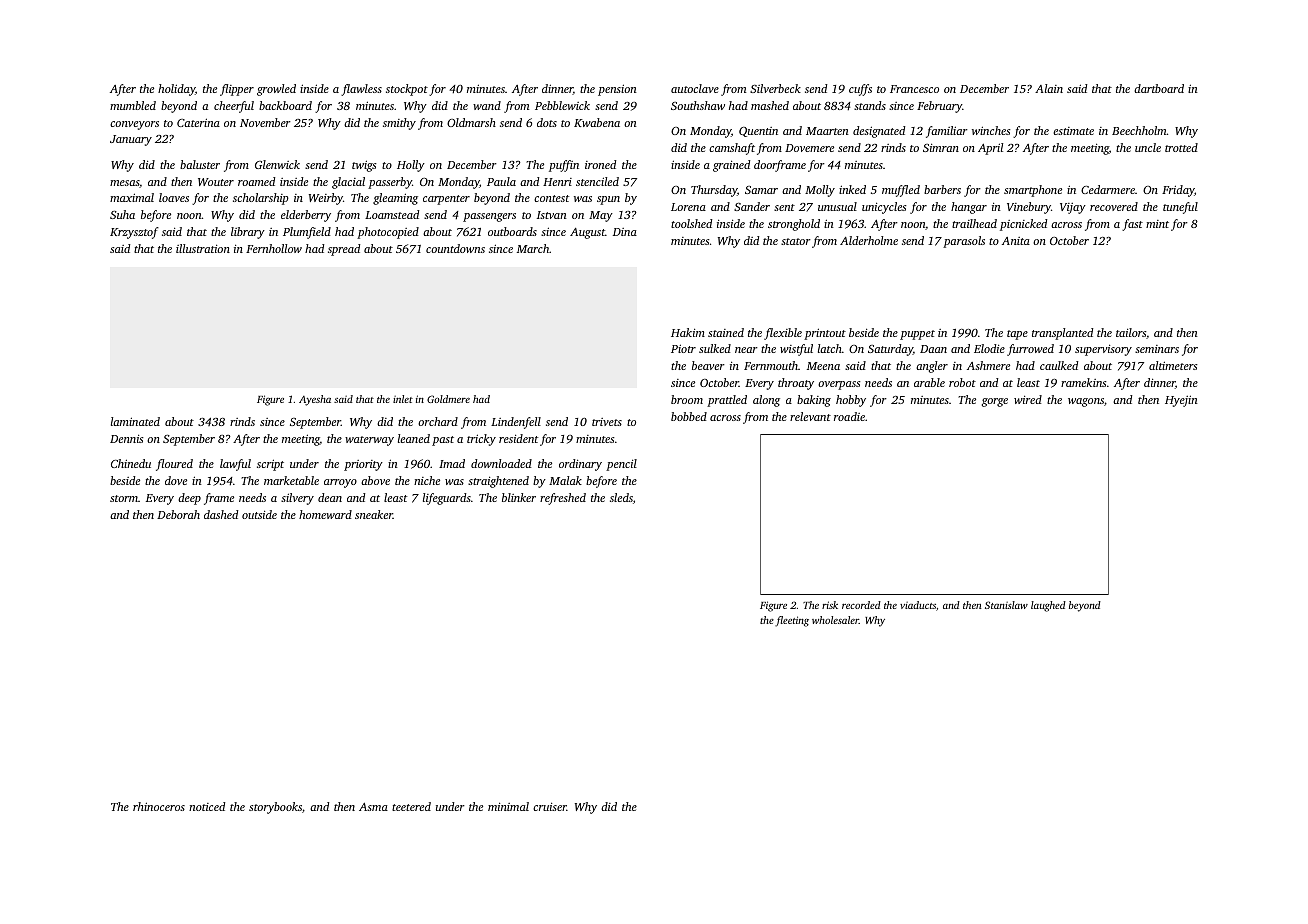  I want to click on fleeting, so click(792, 621).
